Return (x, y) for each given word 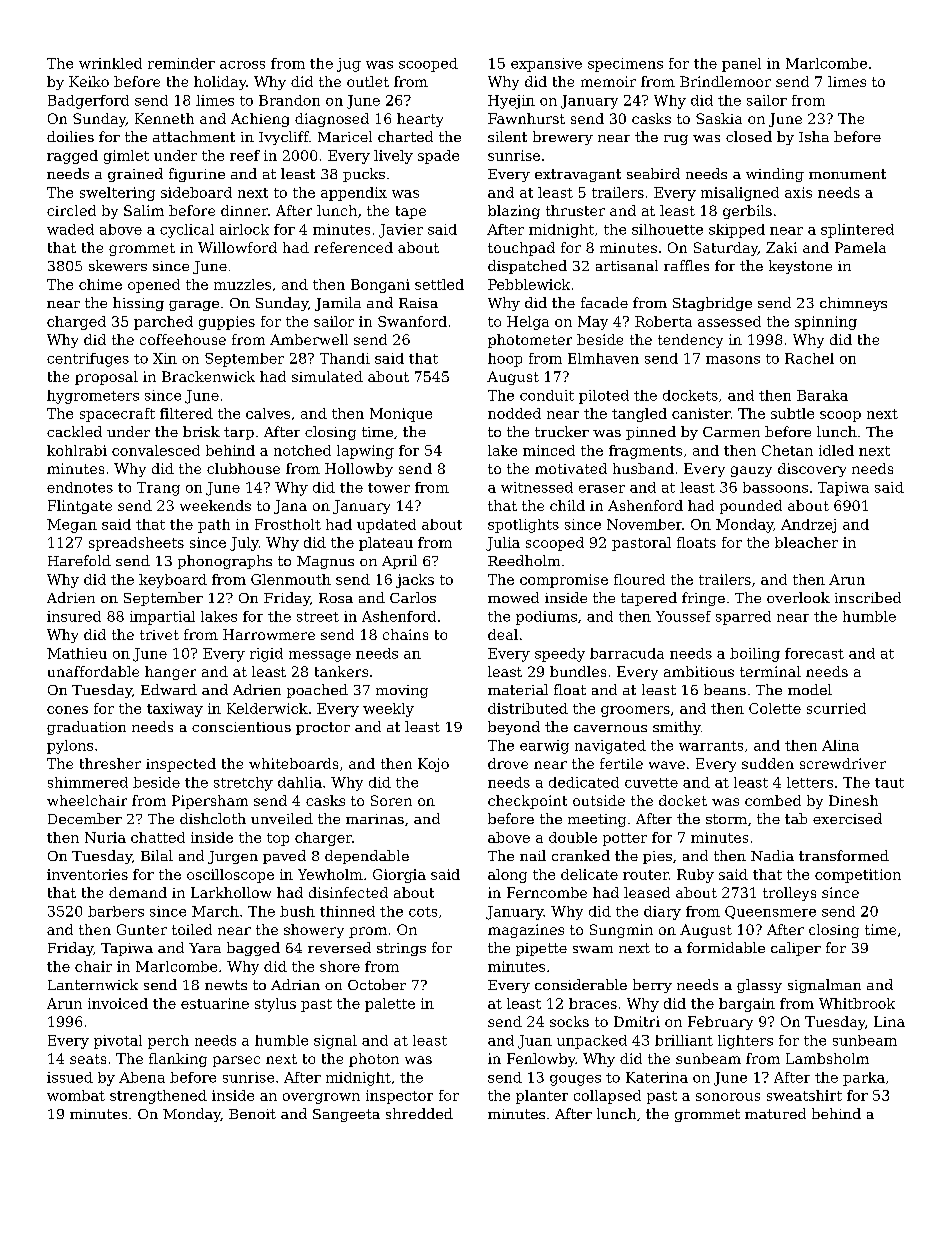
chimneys (853, 304)
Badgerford (88, 102)
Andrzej (808, 526)
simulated (327, 376)
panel (741, 65)
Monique (401, 415)
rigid (266, 655)
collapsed (607, 1097)
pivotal (118, 1042)
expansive (546, 65)
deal (503, 634)
